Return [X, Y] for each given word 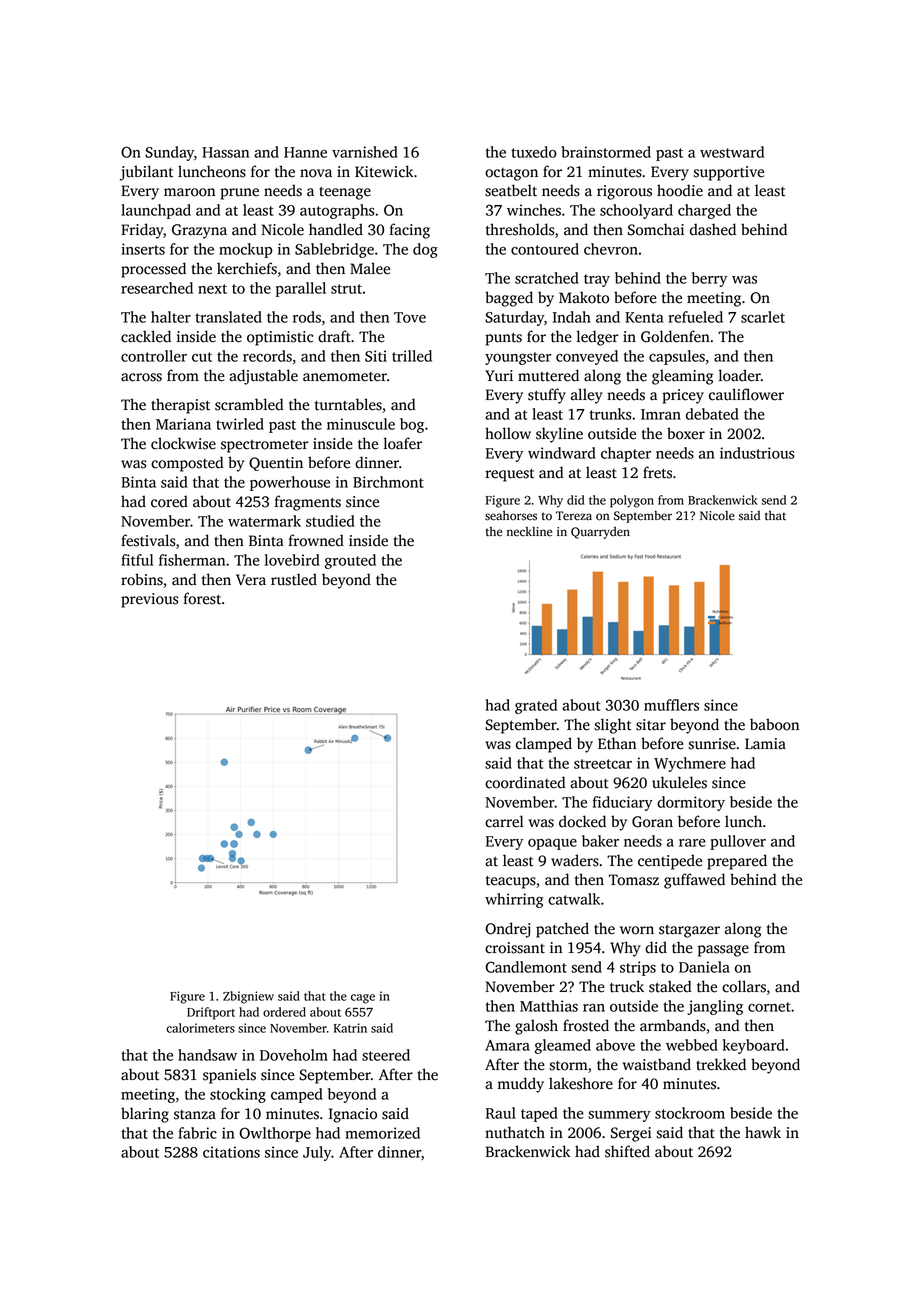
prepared [737, 862]
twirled [240, 424]
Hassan [225, 152]
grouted [350, 561]
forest [202, 598]
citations [231, 1152]
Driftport [211, 1013]
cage [363, 999]
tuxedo [534, 152]
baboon [774, 724]
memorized [382, 1133]
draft [334, 336]
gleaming [682, 377]
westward [732, 152]
